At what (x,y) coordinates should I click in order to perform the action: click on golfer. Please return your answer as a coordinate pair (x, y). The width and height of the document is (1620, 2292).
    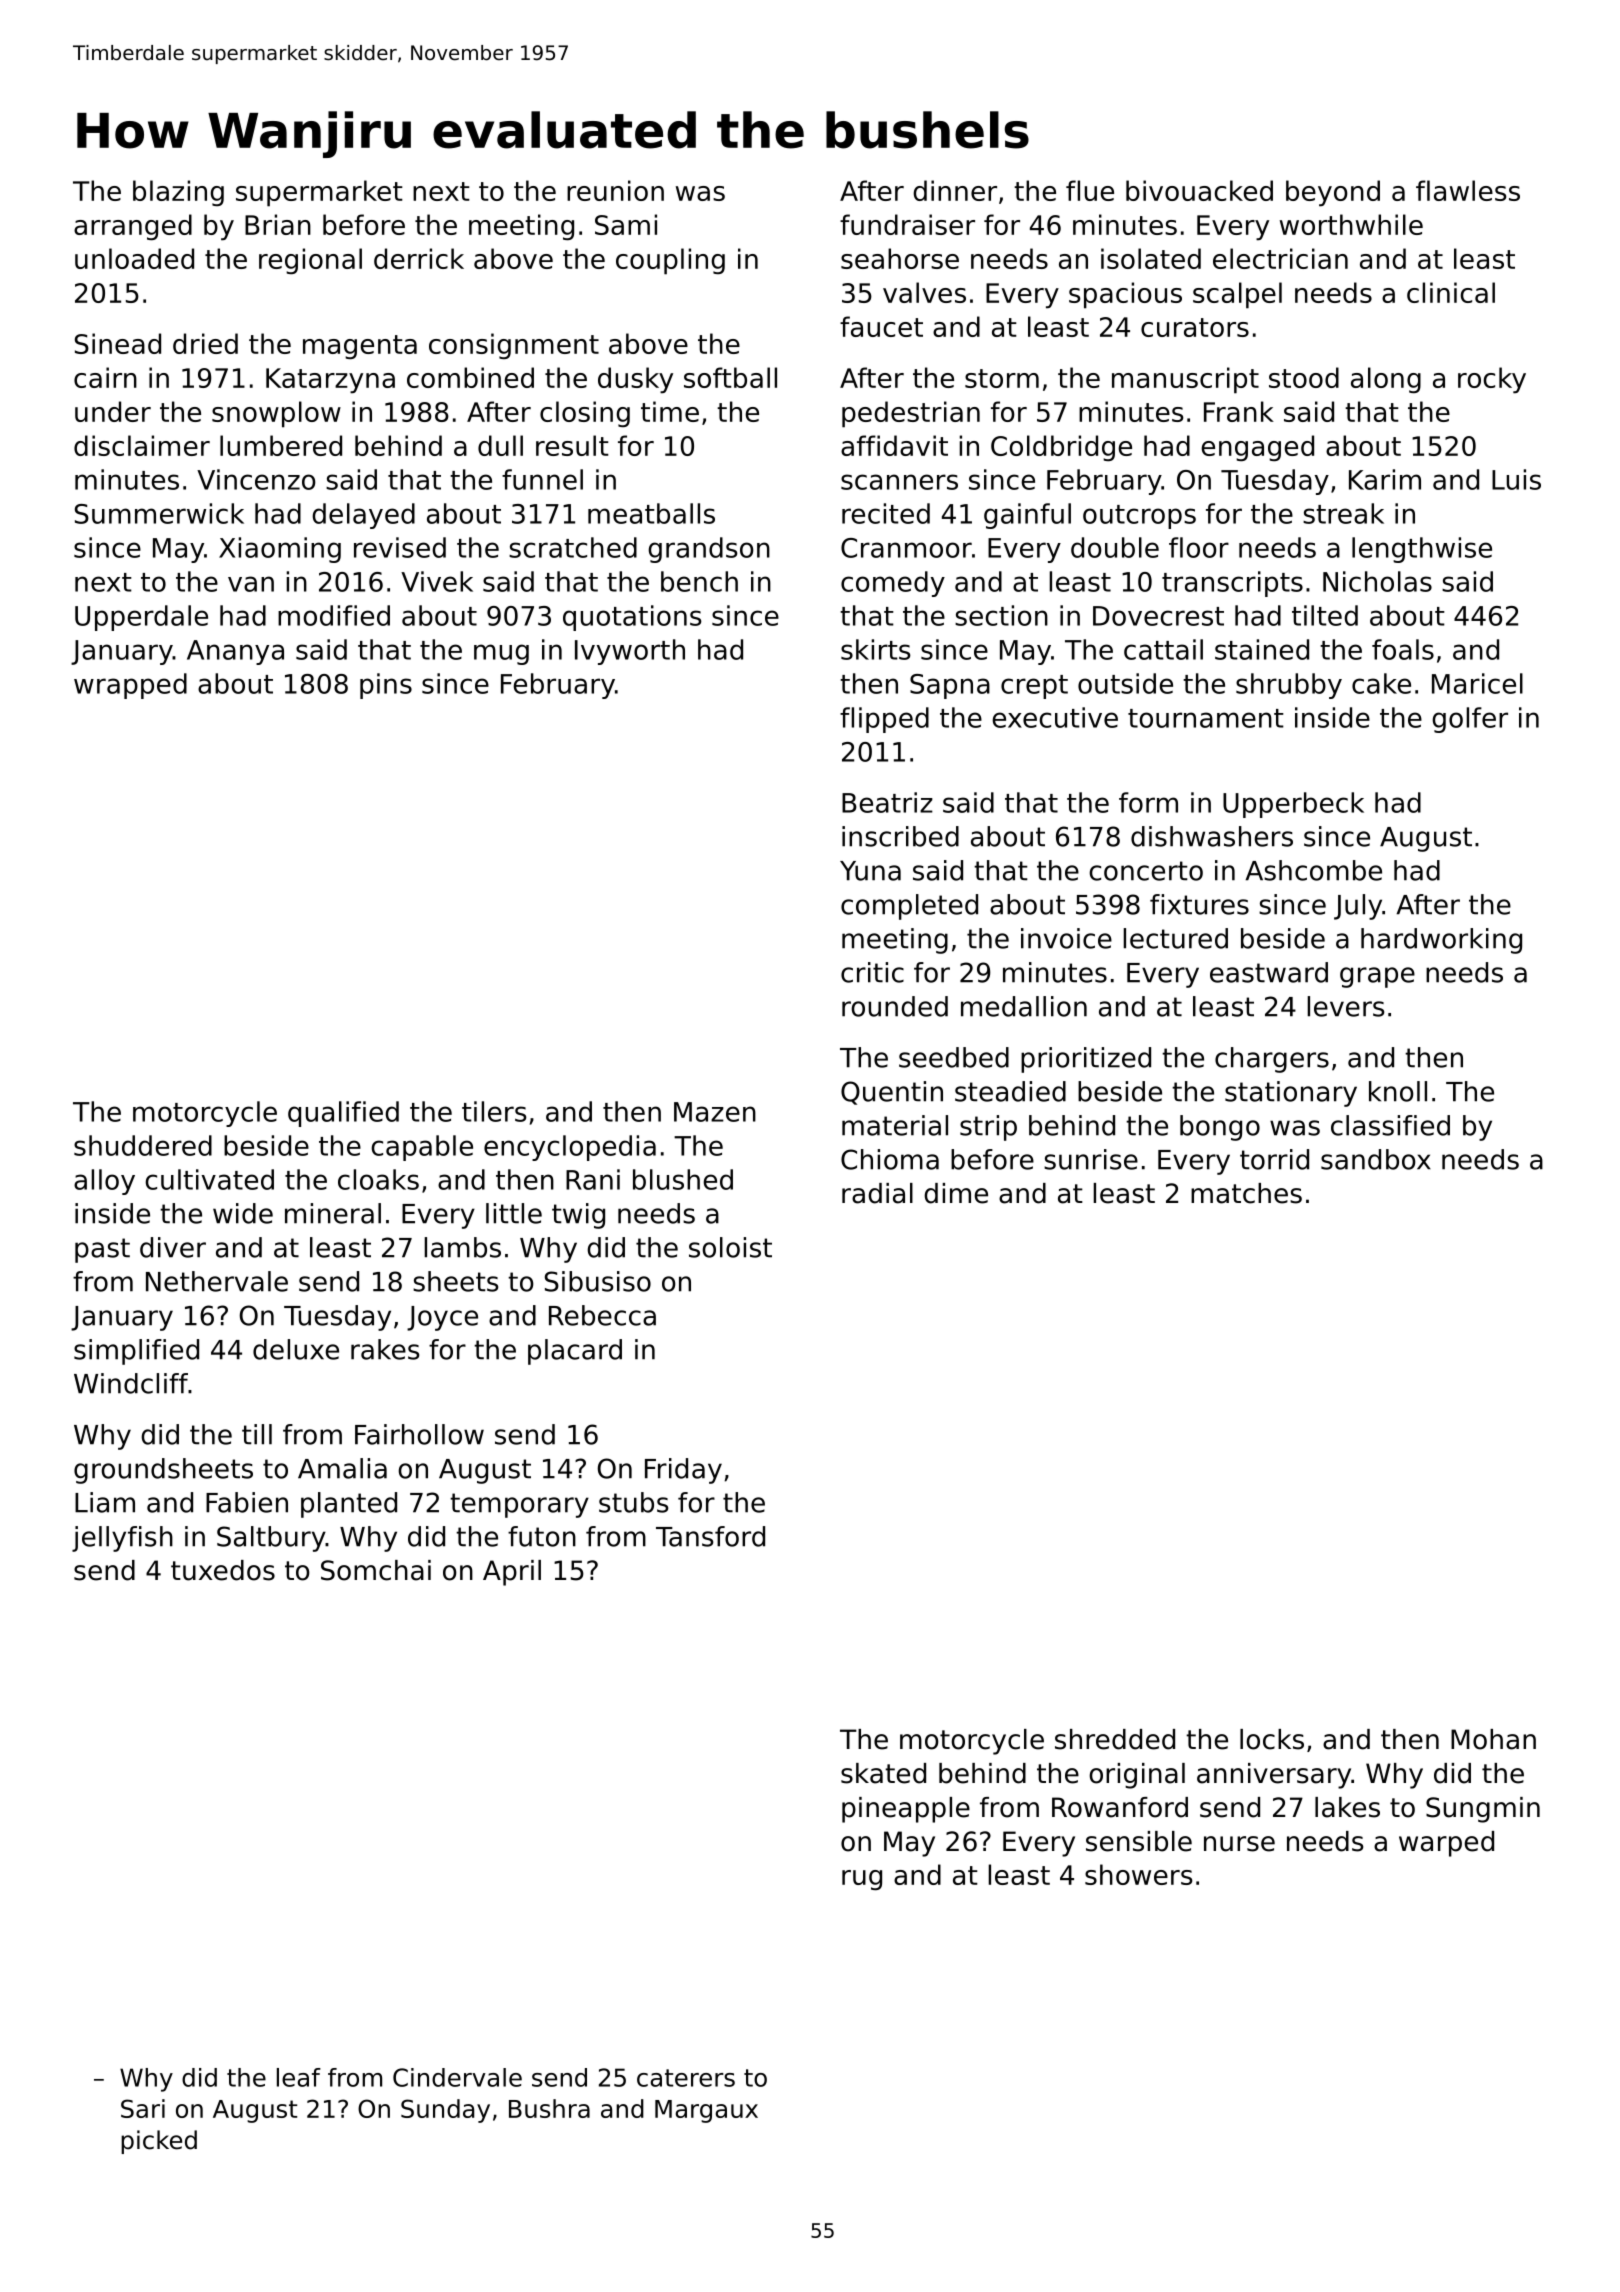
    Looking at the image, I should click on (1470, 720).
